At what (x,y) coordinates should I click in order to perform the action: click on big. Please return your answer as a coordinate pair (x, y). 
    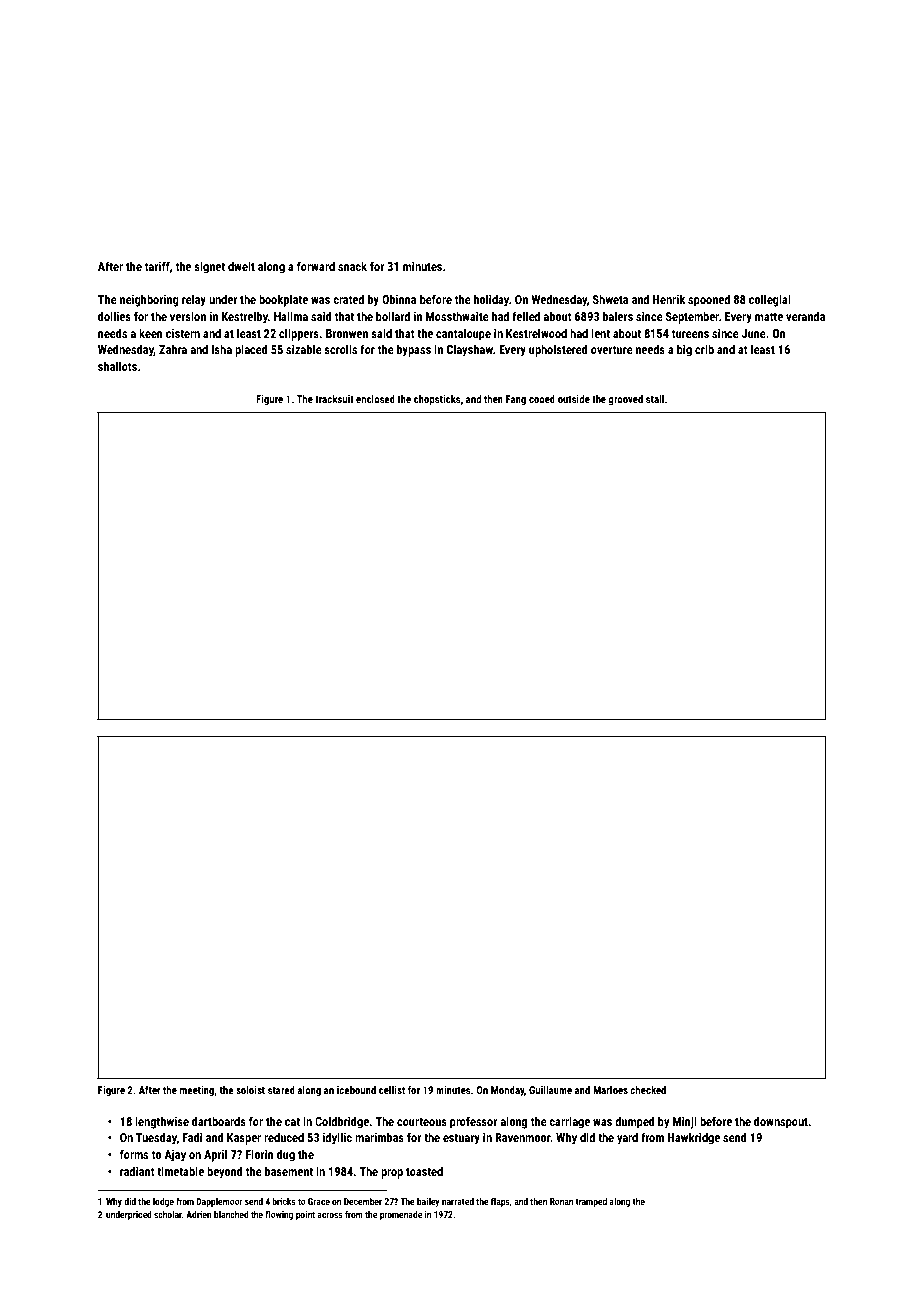
    Looking at the image, I should click on (684, 350).
